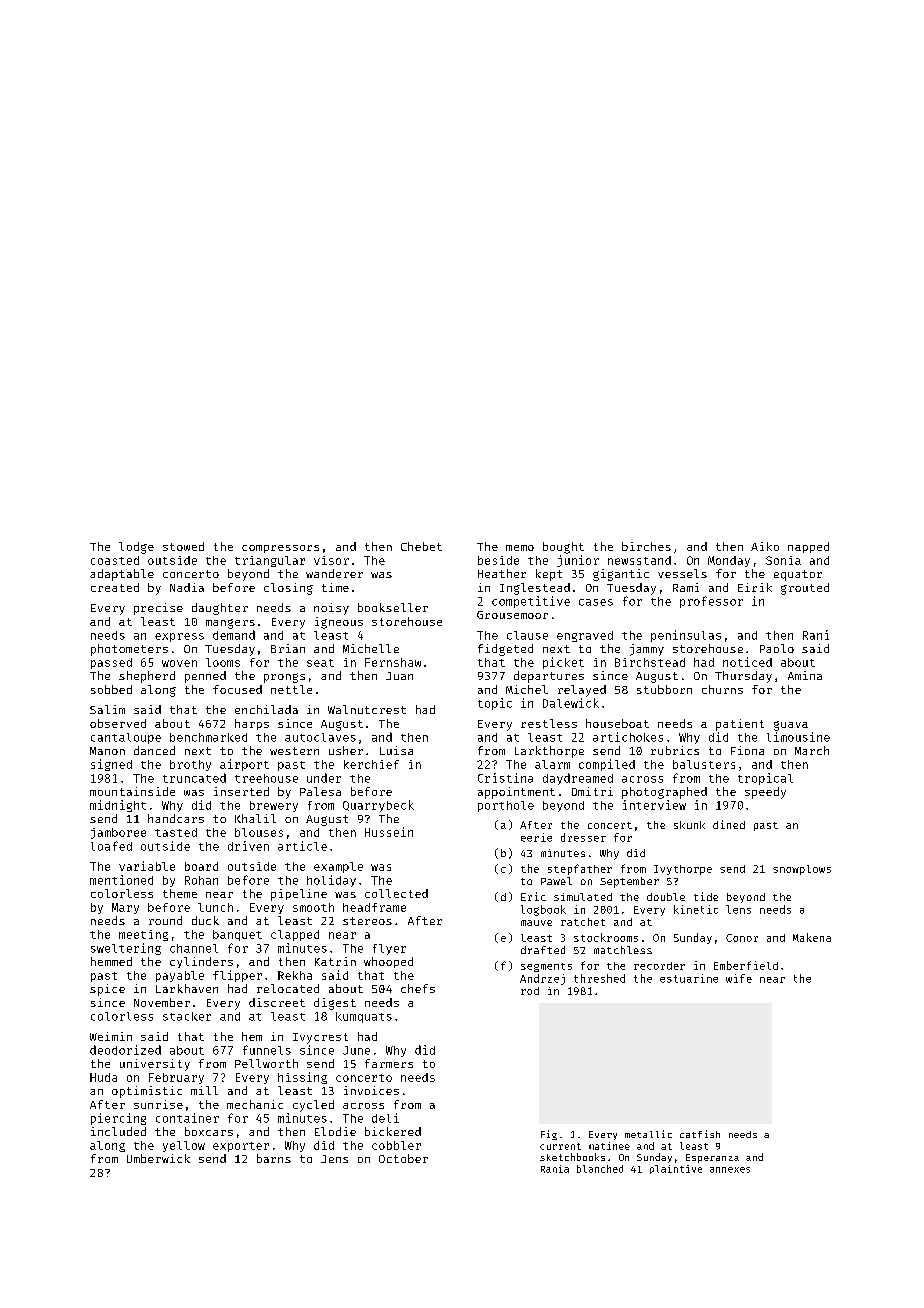  Describe the element at coordinates (700, 1134) in the screenshot. I see `catfish` at that location.
